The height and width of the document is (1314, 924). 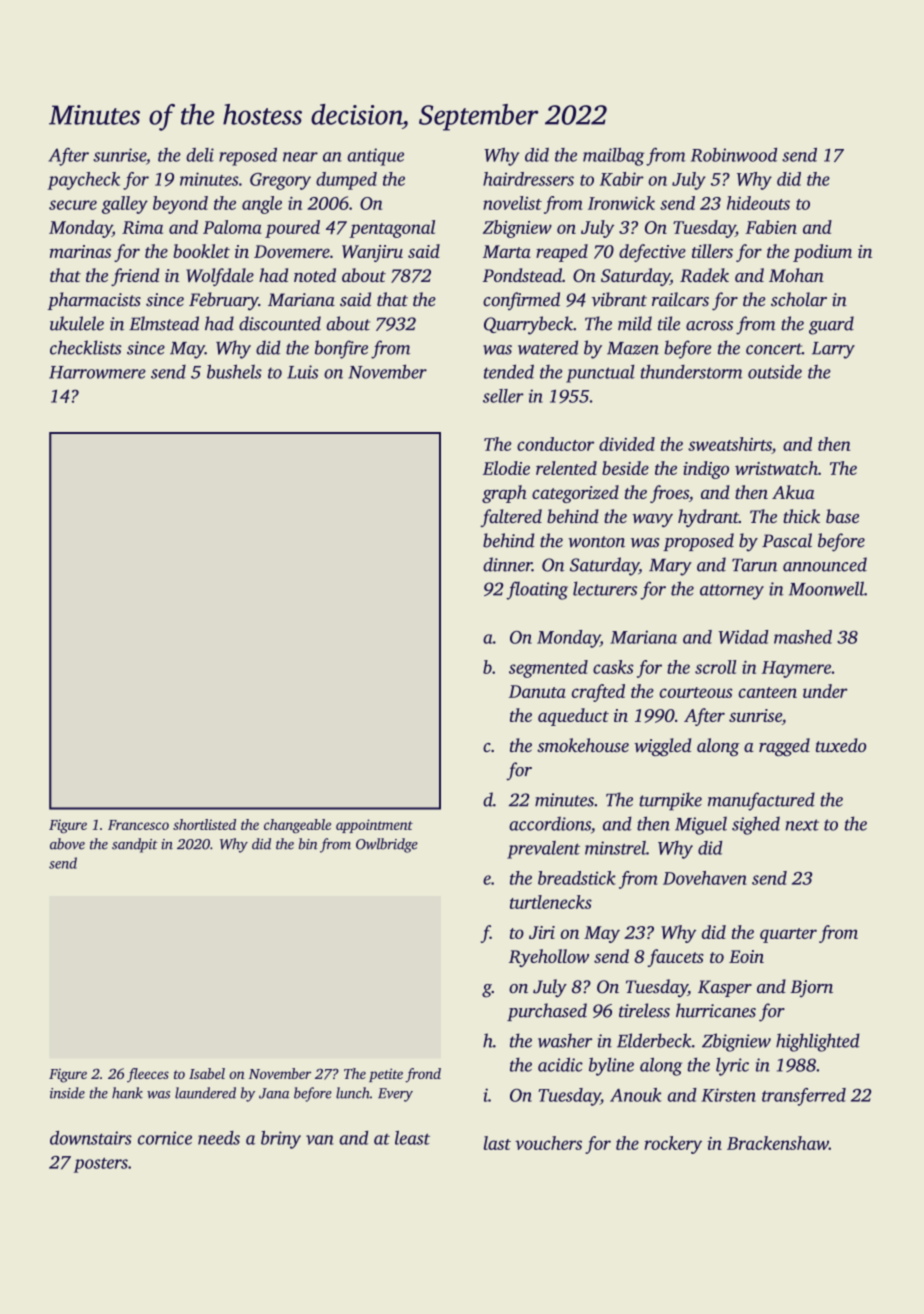 I want to click on deli, so click(x=200, y=155).
